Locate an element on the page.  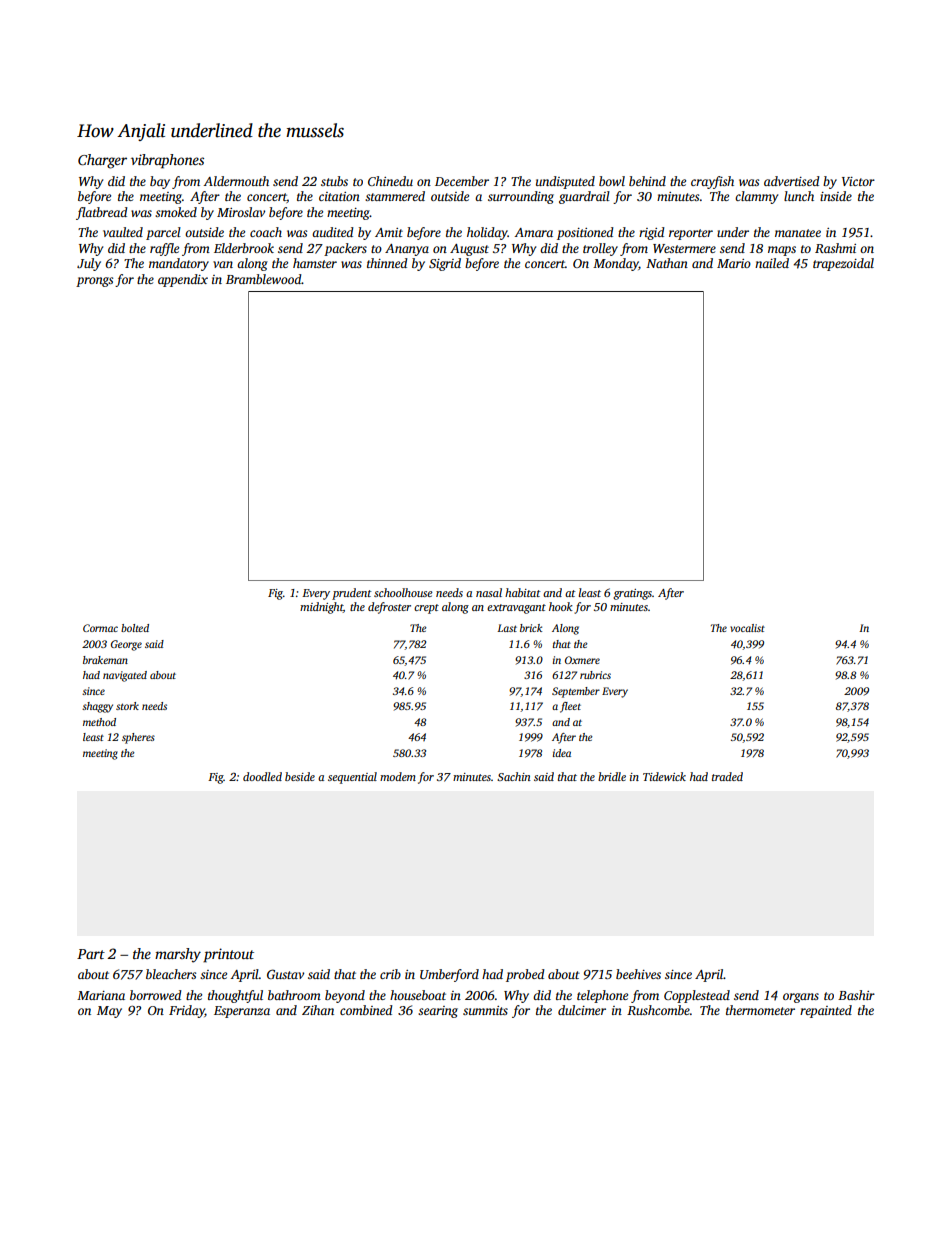
thinned is located at coordinates (387, 263).
